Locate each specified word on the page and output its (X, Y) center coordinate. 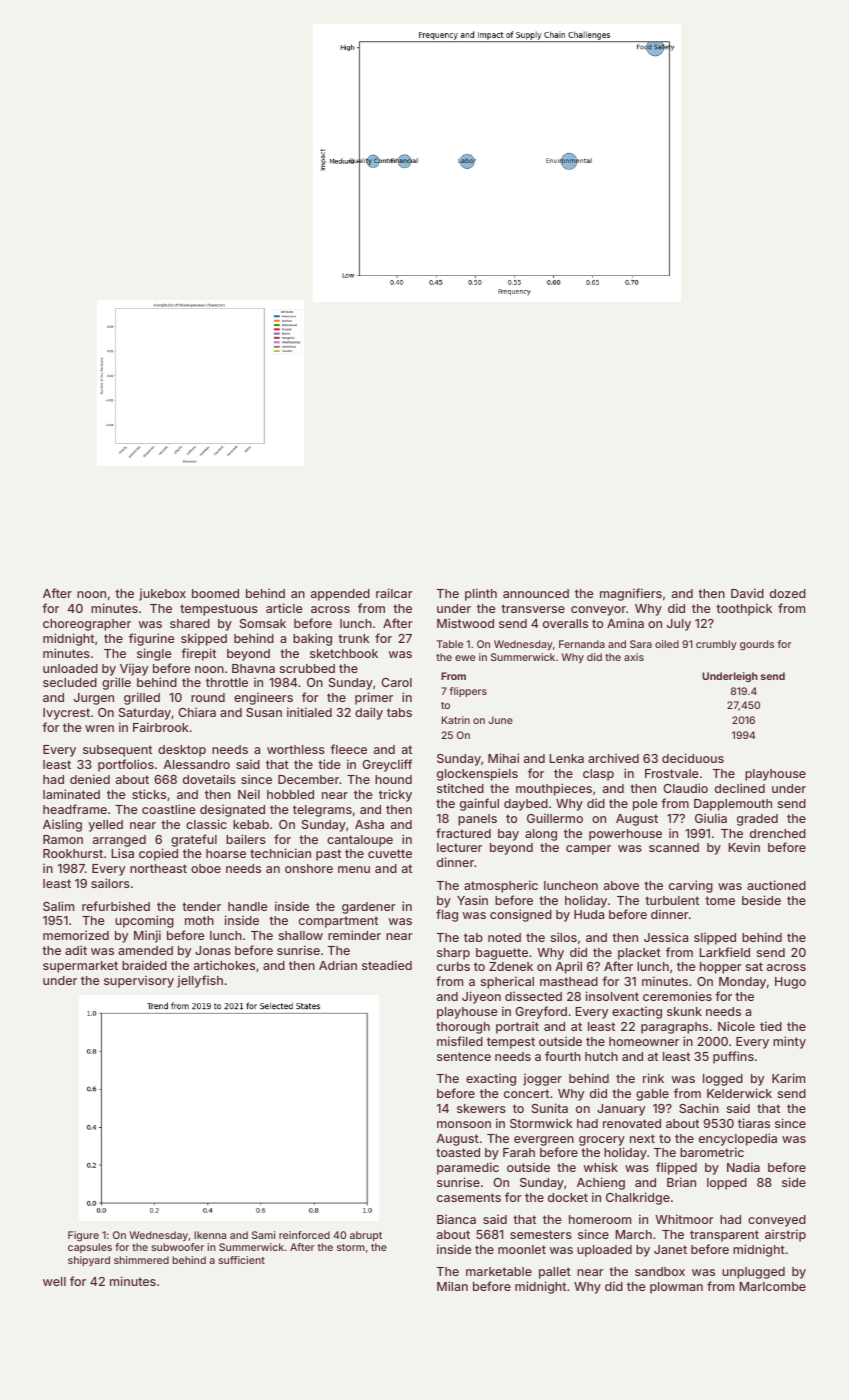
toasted (458, 1152)
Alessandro (196, 764)
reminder (354, 935)
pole (645, 805)
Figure (83, 1236)
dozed (788, 593)
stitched (460, 788)
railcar (394, 593)
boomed (215, 593)
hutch (601, 1056)
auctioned (776, 885)
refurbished (116, 906)
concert (526, 1093)
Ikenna (210, 1235)
